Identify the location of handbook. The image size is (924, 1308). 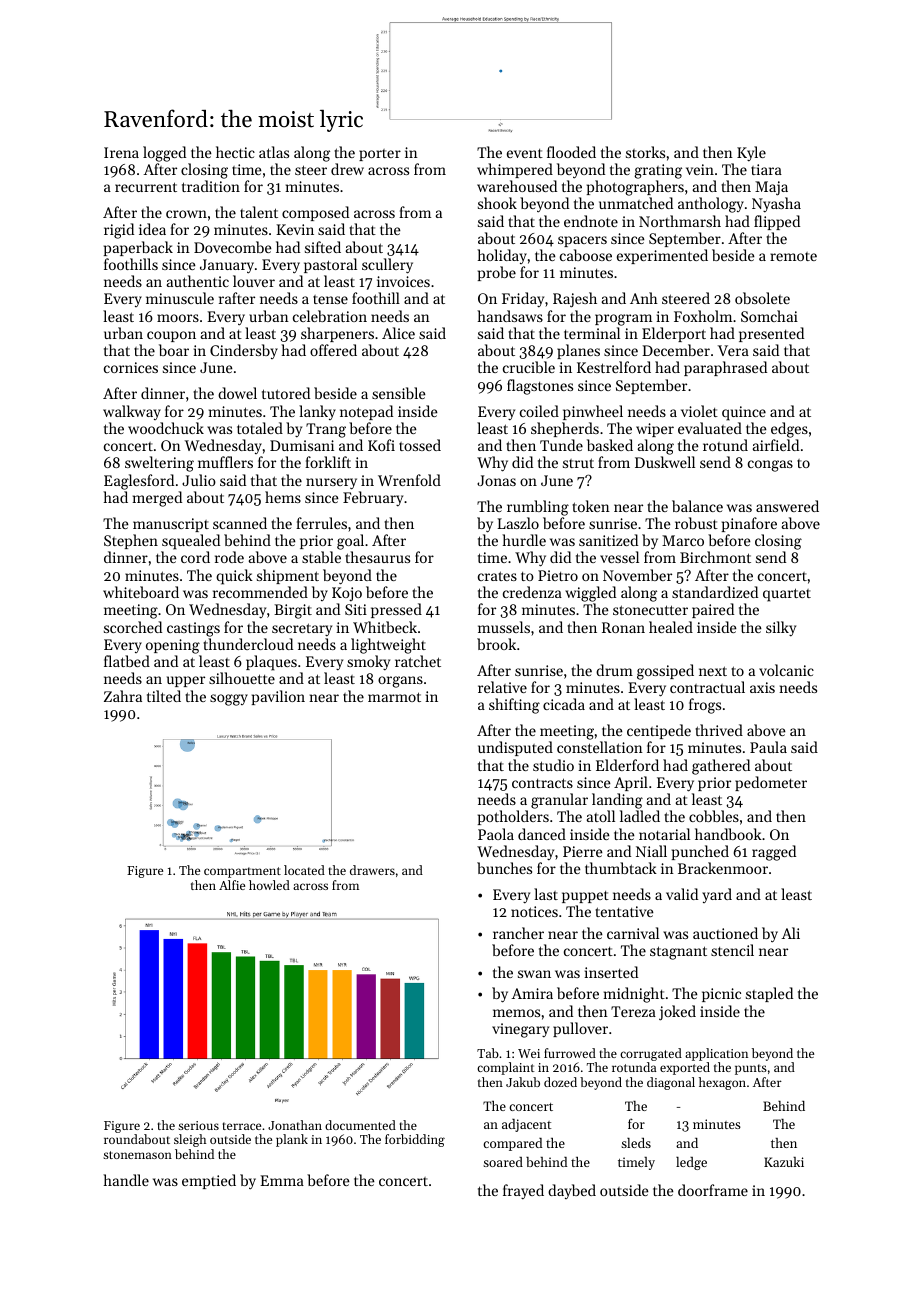
(728, 834).
